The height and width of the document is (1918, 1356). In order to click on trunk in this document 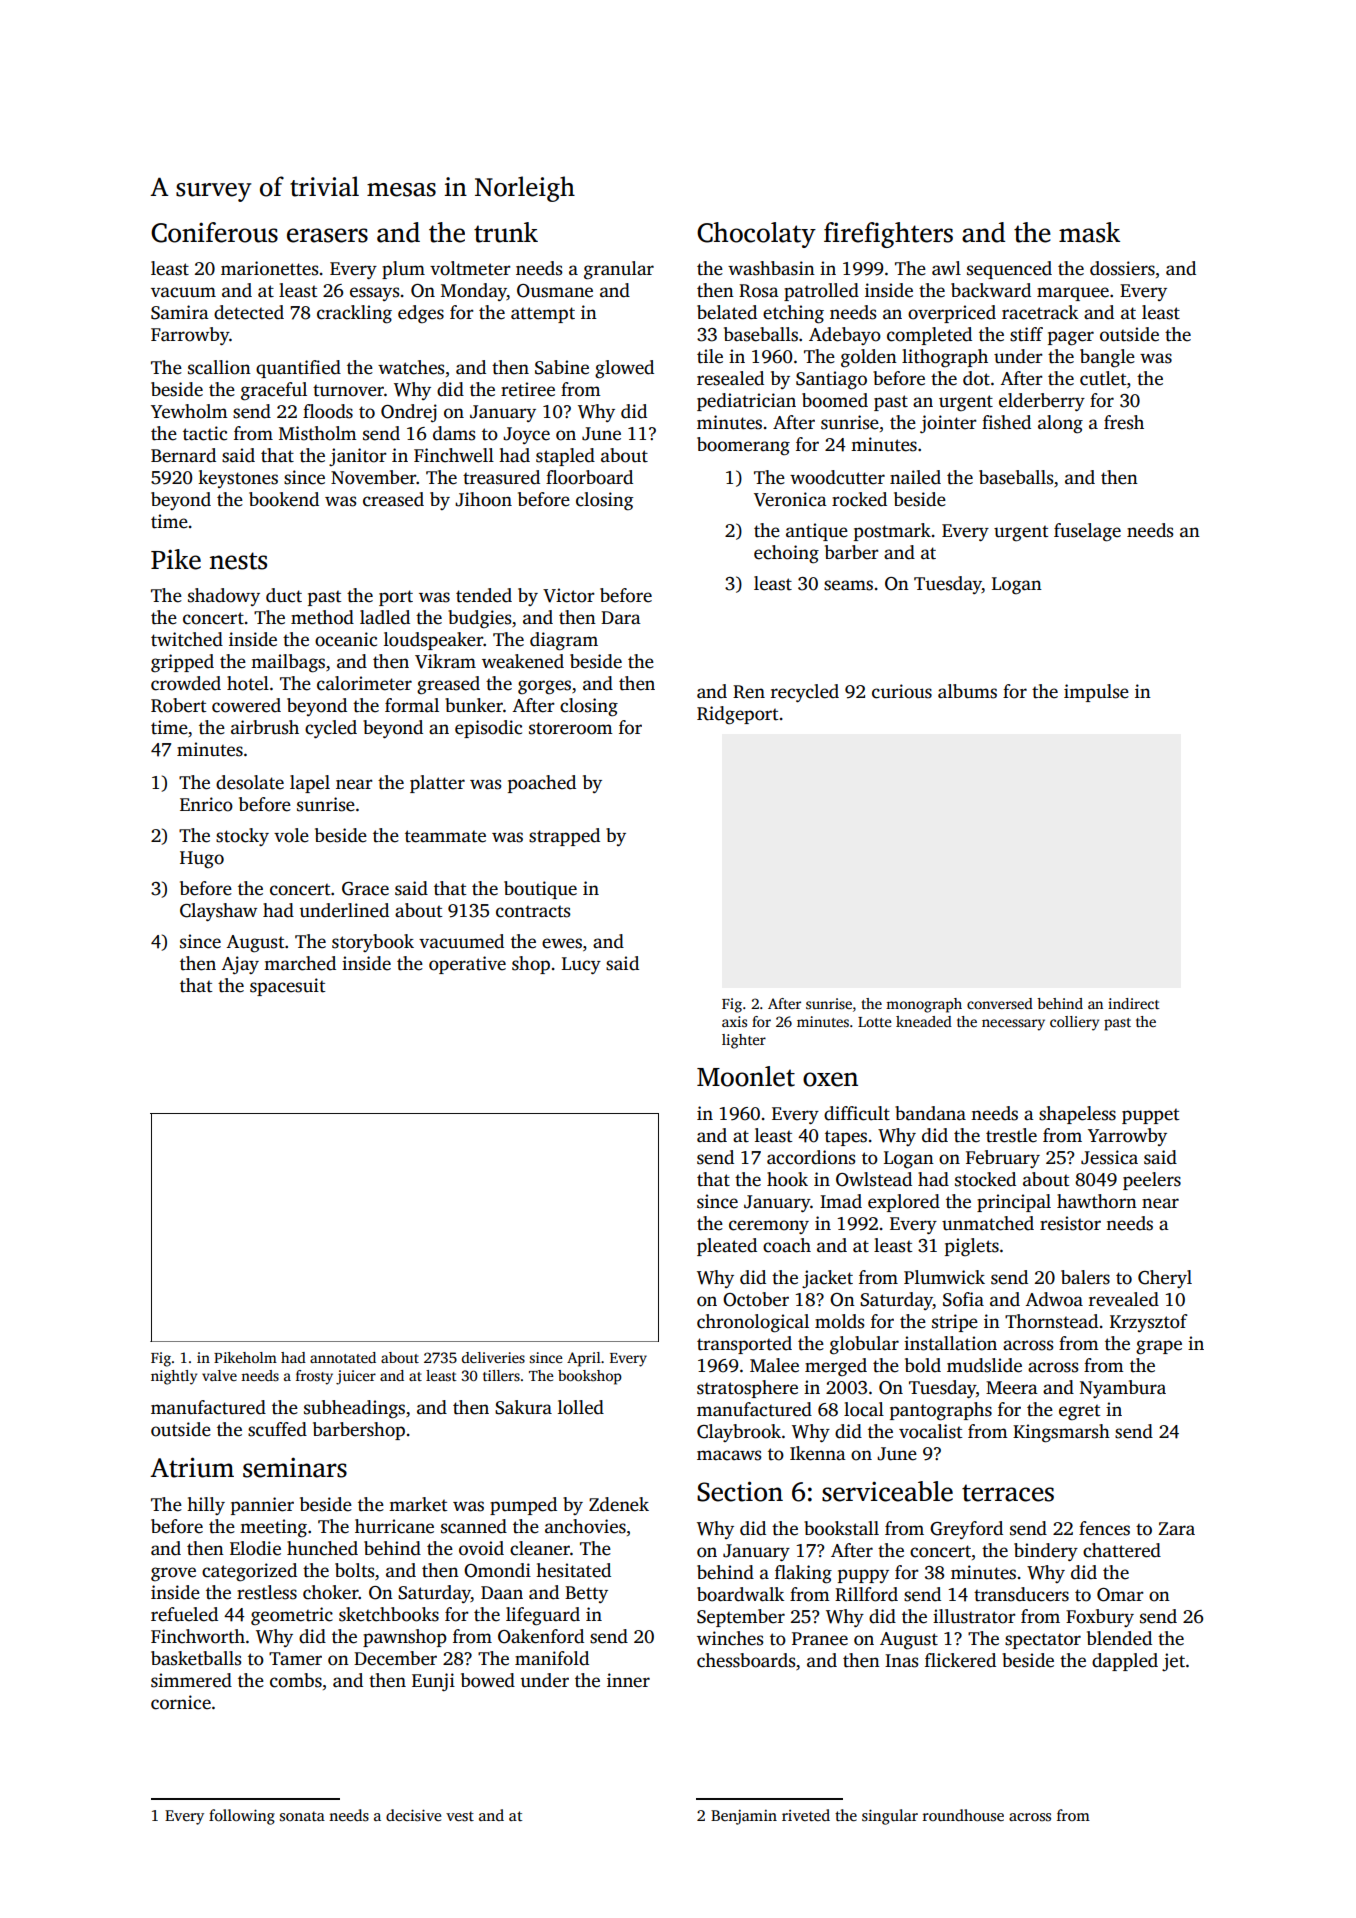, I will do `click(506, 232)`.
